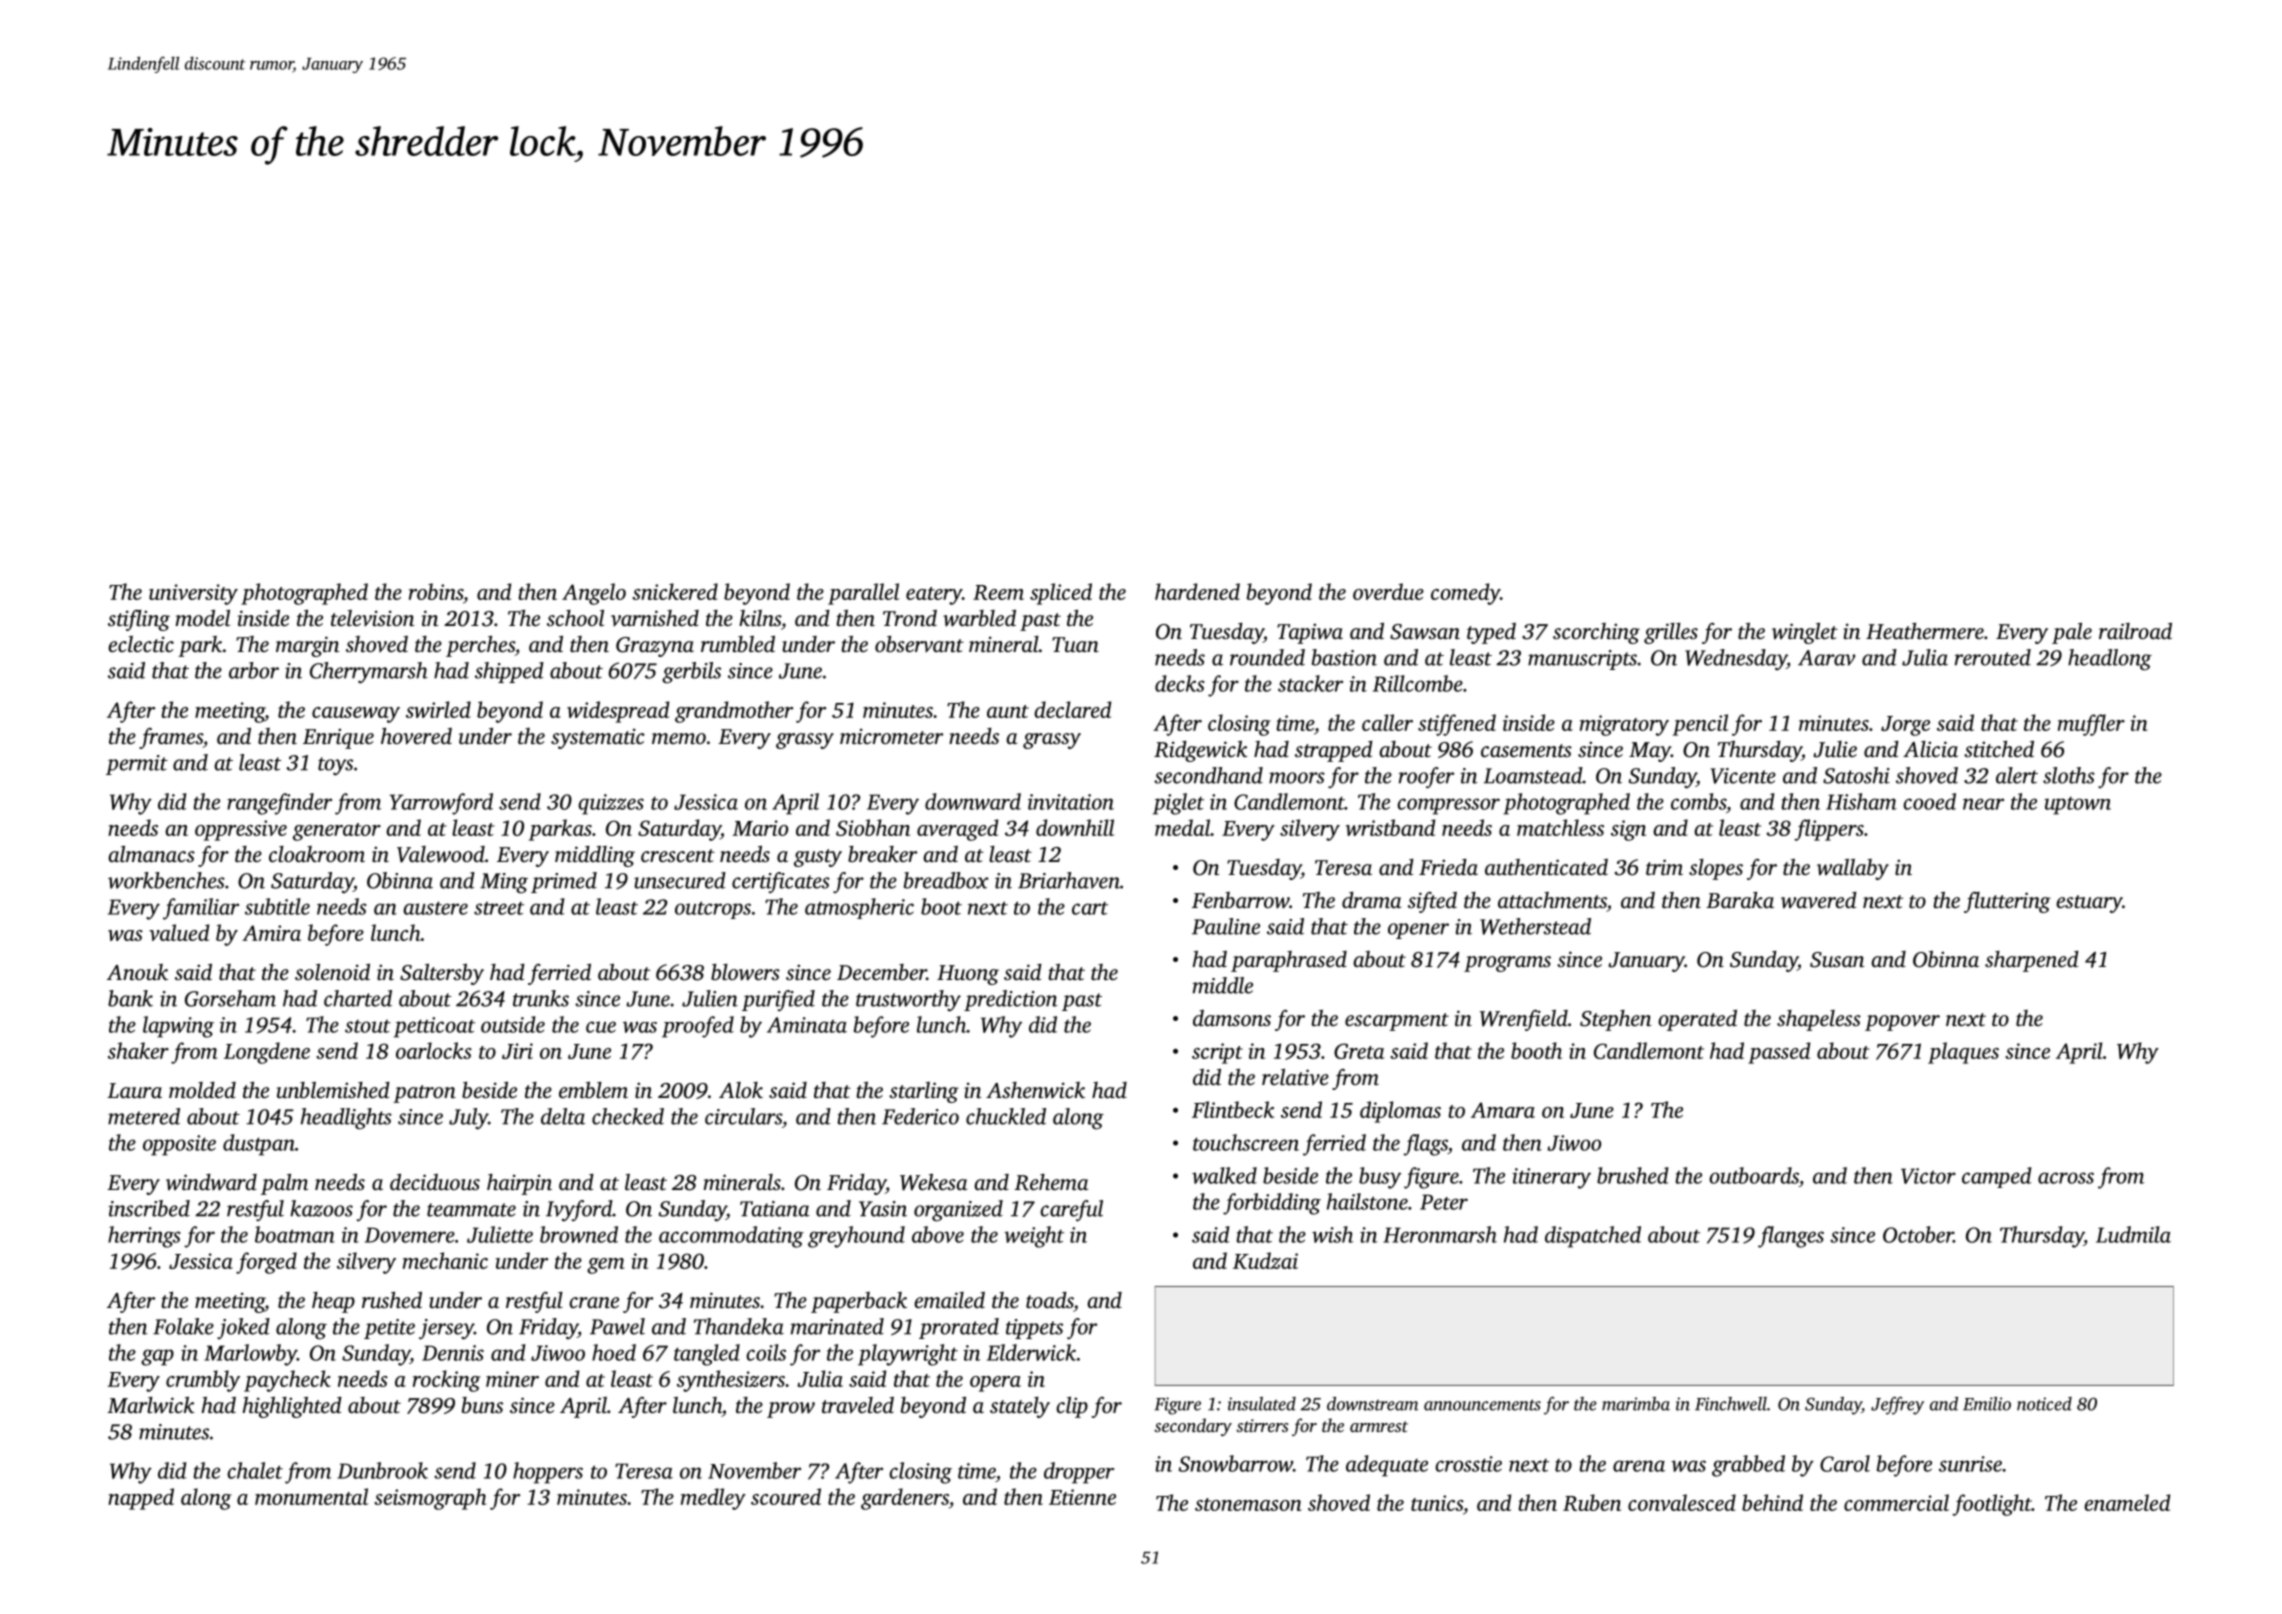 Image resolution: width=2282 pixels, height=1614 pixels. What do you see at coordinates (1232, 1018) in the screenshot?
I see `damsons` at bounding box center [1232, 1018].
